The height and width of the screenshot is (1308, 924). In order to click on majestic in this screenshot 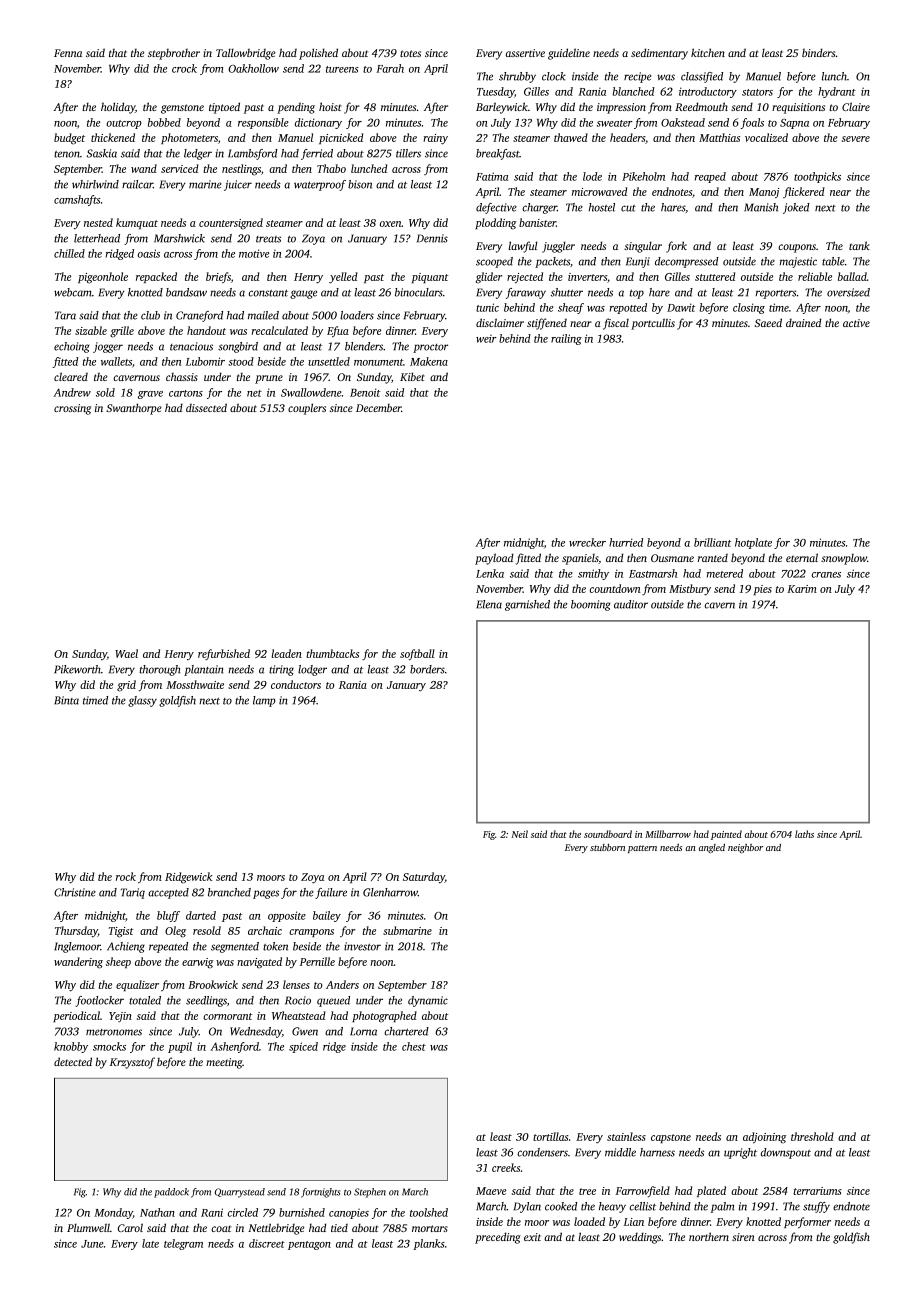, I will do `click(798, 262)`.
